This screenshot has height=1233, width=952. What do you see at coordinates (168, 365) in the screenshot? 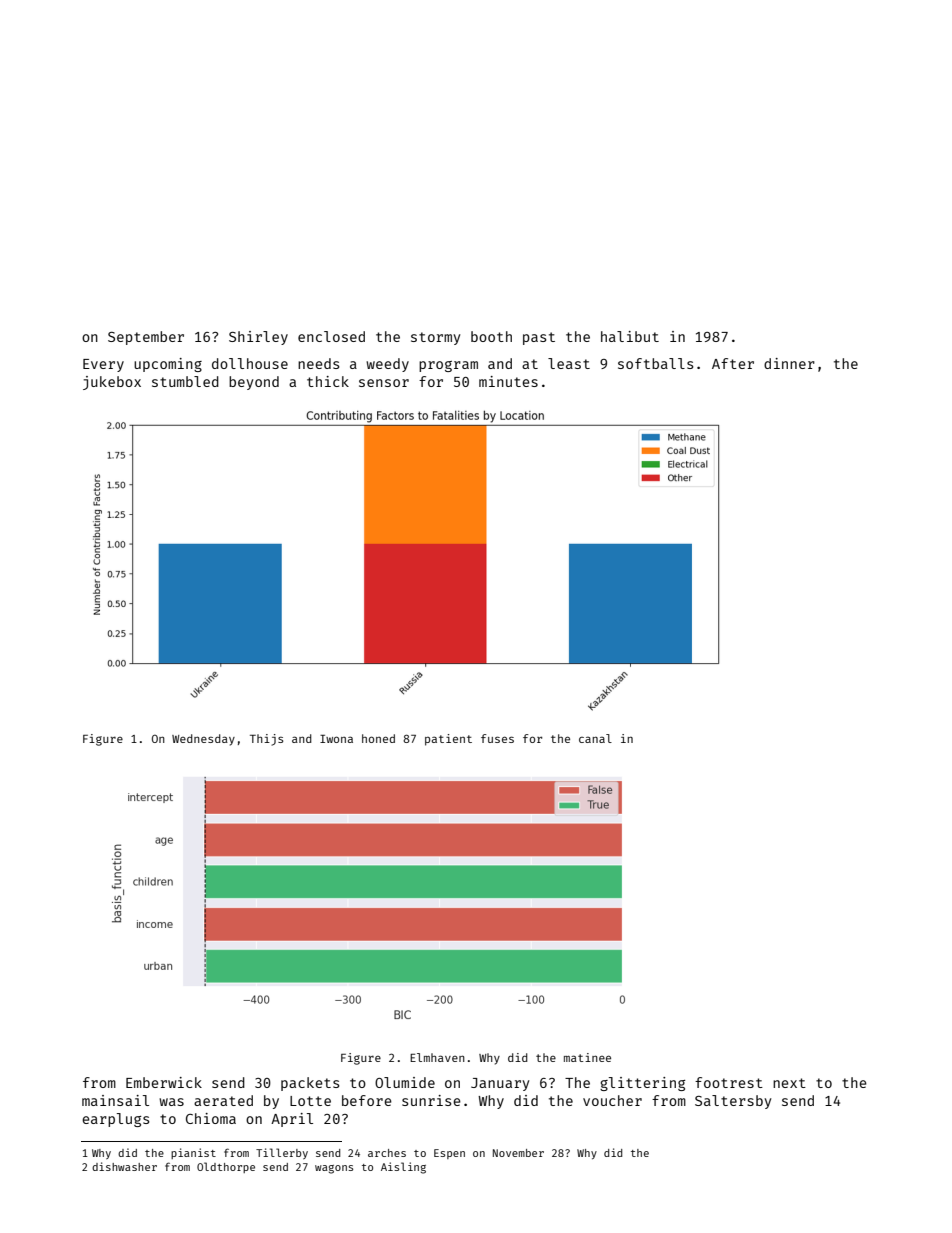
I see `upcoming` at bounding box center [168, 365].
